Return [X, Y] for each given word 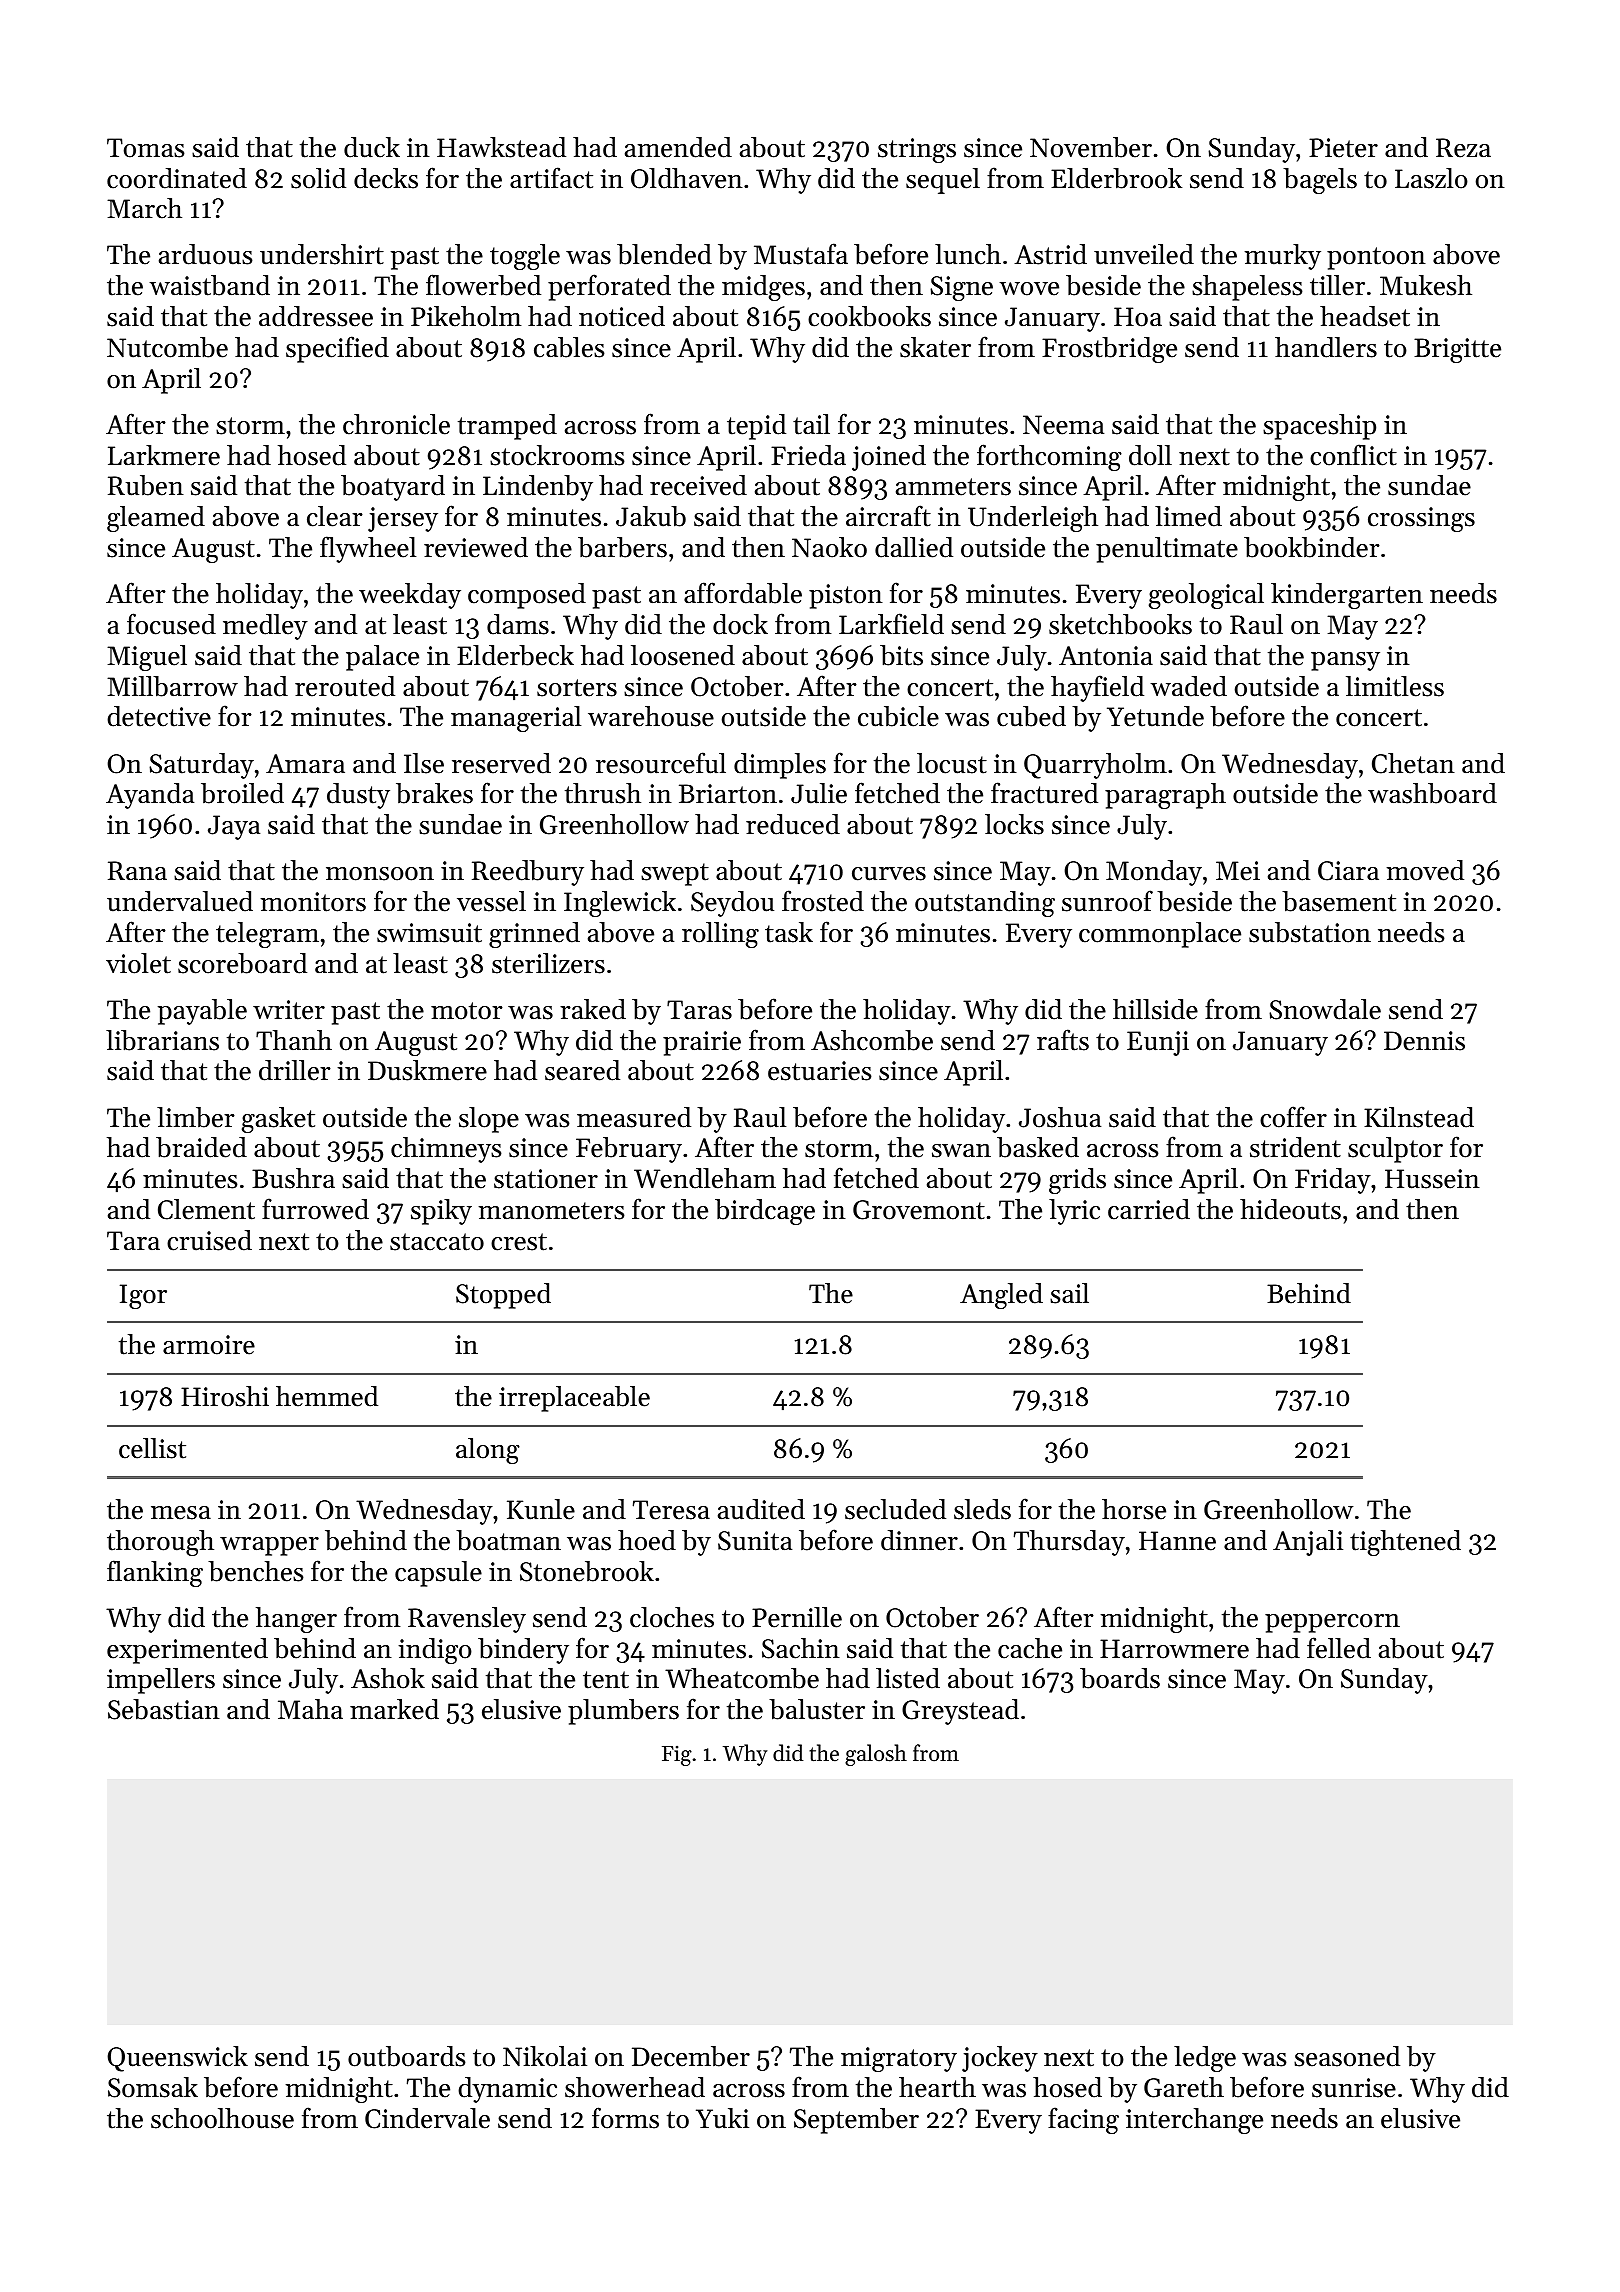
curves [889, 874]
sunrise [1354, 2088]
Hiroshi [225, 1396]
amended [678, 147]
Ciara [1348, 871]
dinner [919, 1540]
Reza [1463, 148]
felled [1339, 1648]
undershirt [322, 254]
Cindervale [427, 2118]
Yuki [722, 2118]
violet [138, 963]
